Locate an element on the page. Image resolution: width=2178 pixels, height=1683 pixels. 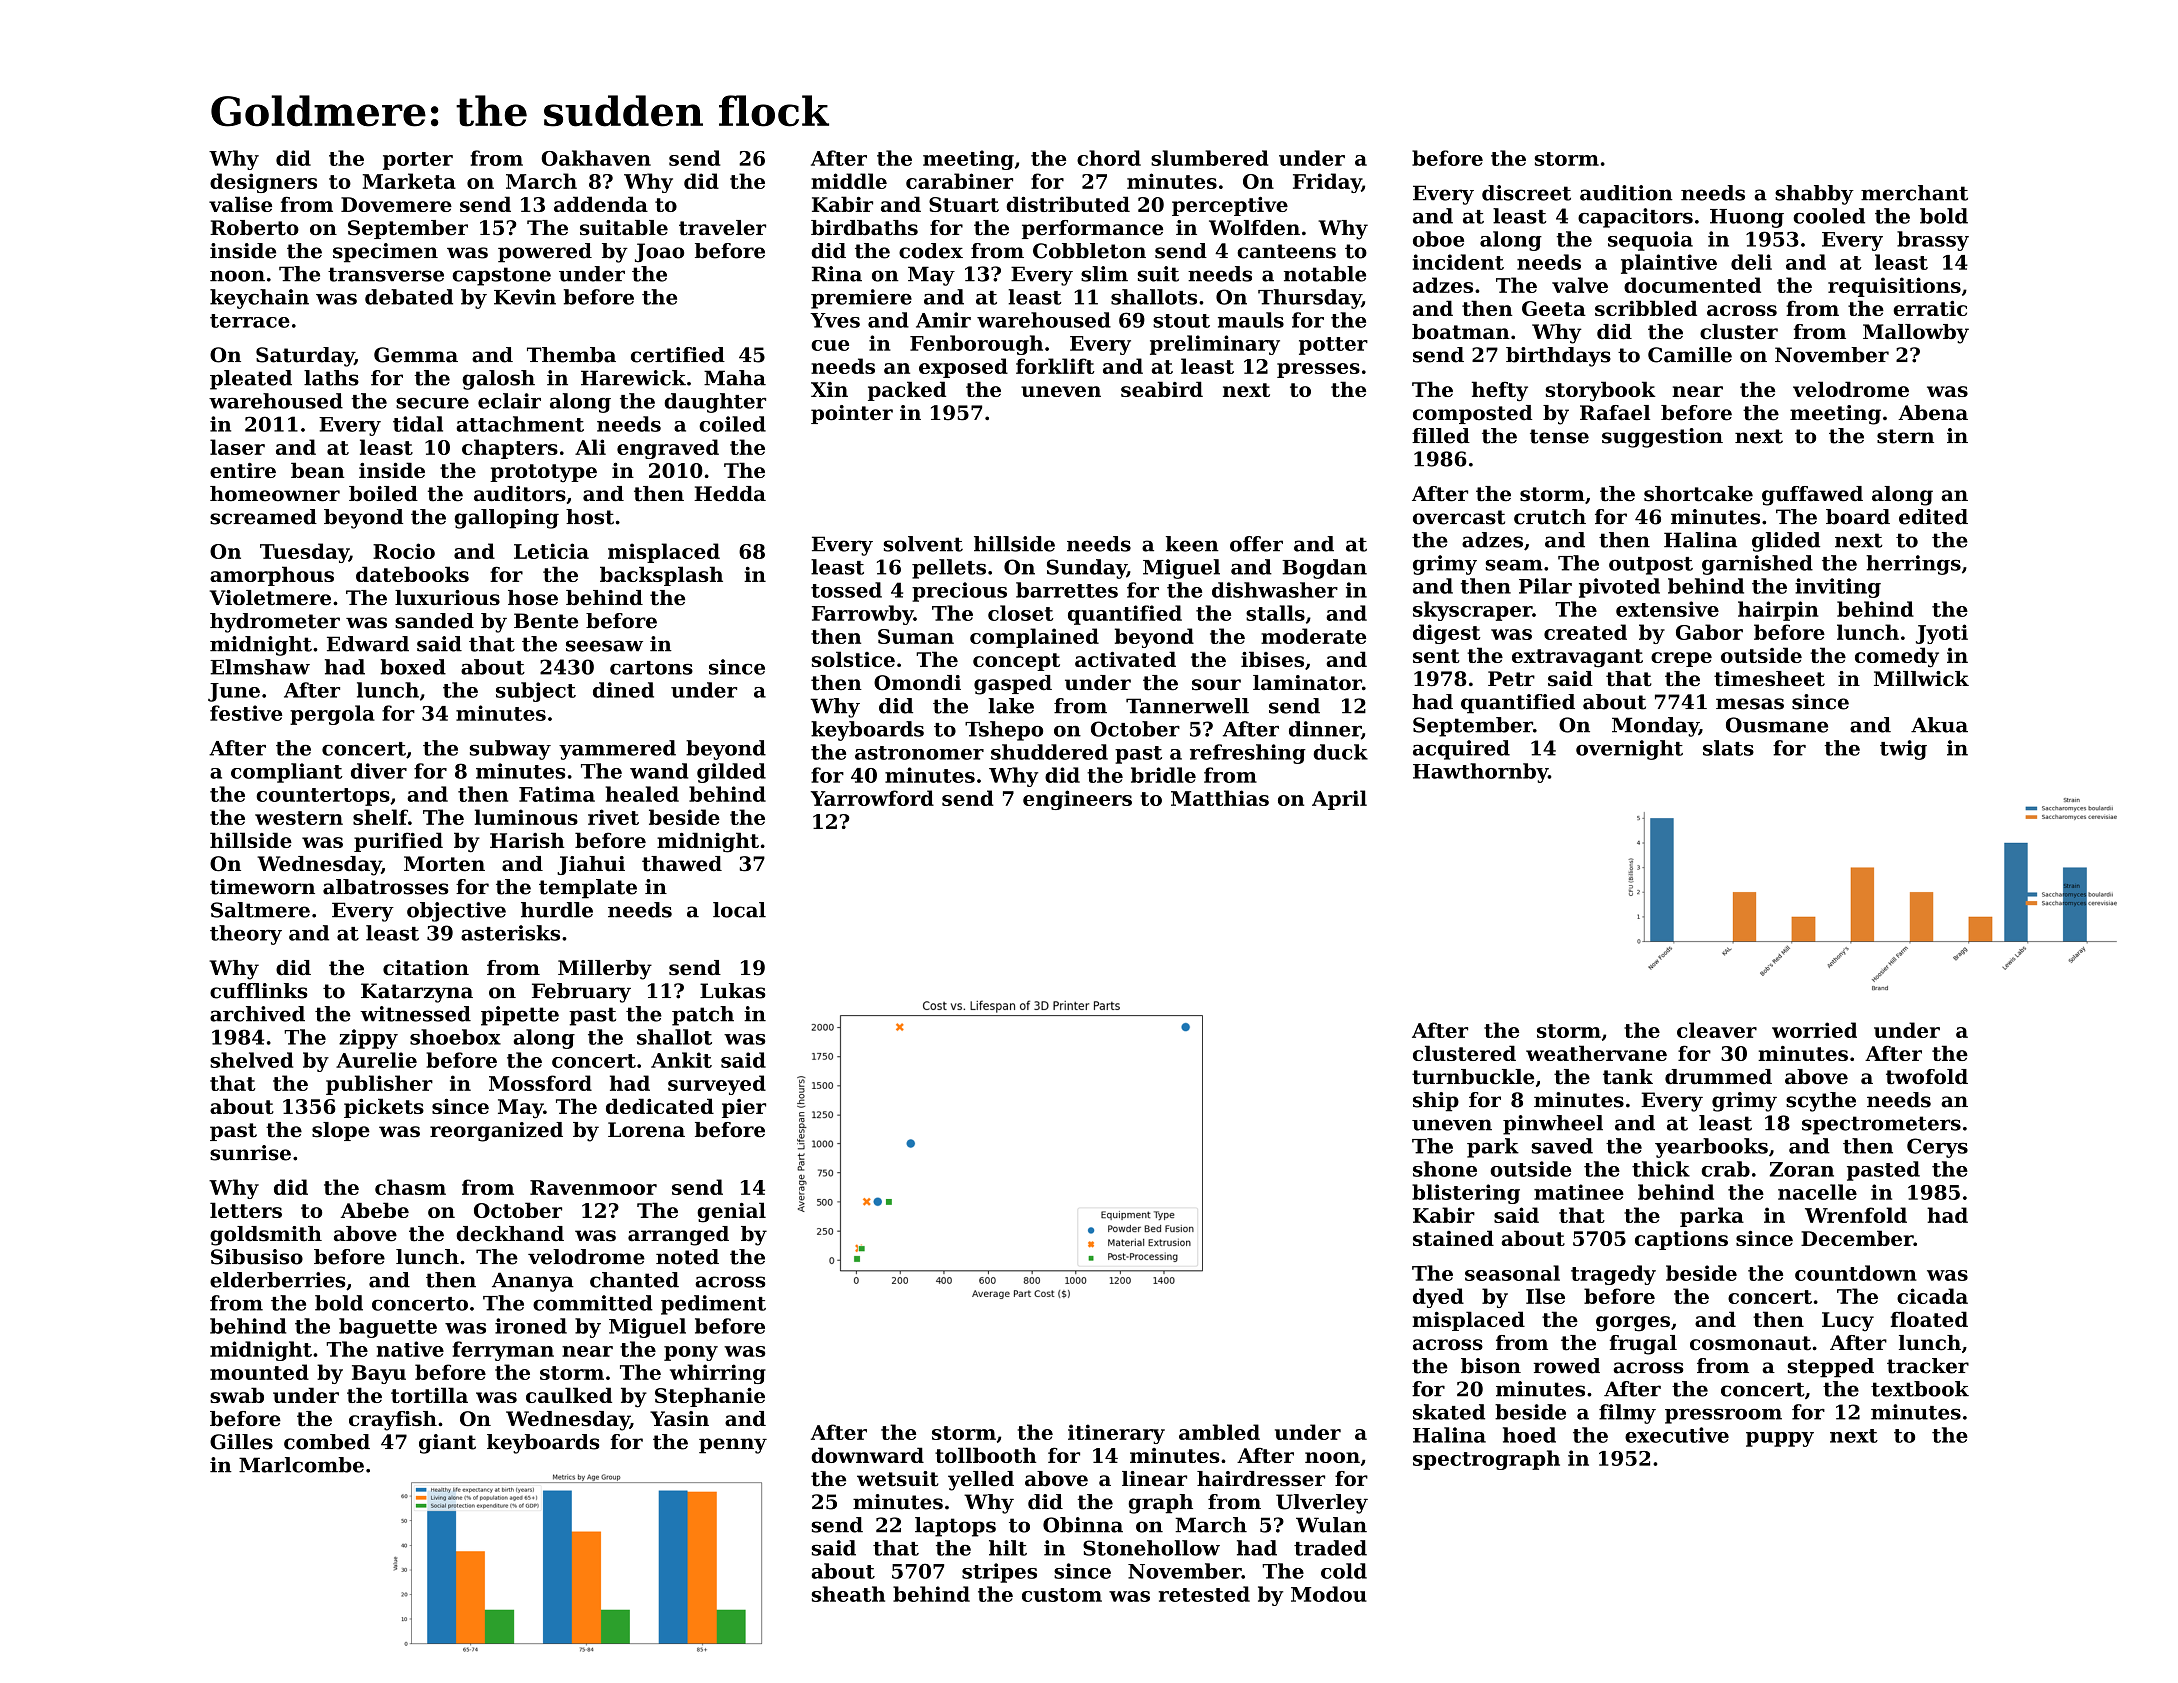
ambled is located at coordinates (1219, 1432).
